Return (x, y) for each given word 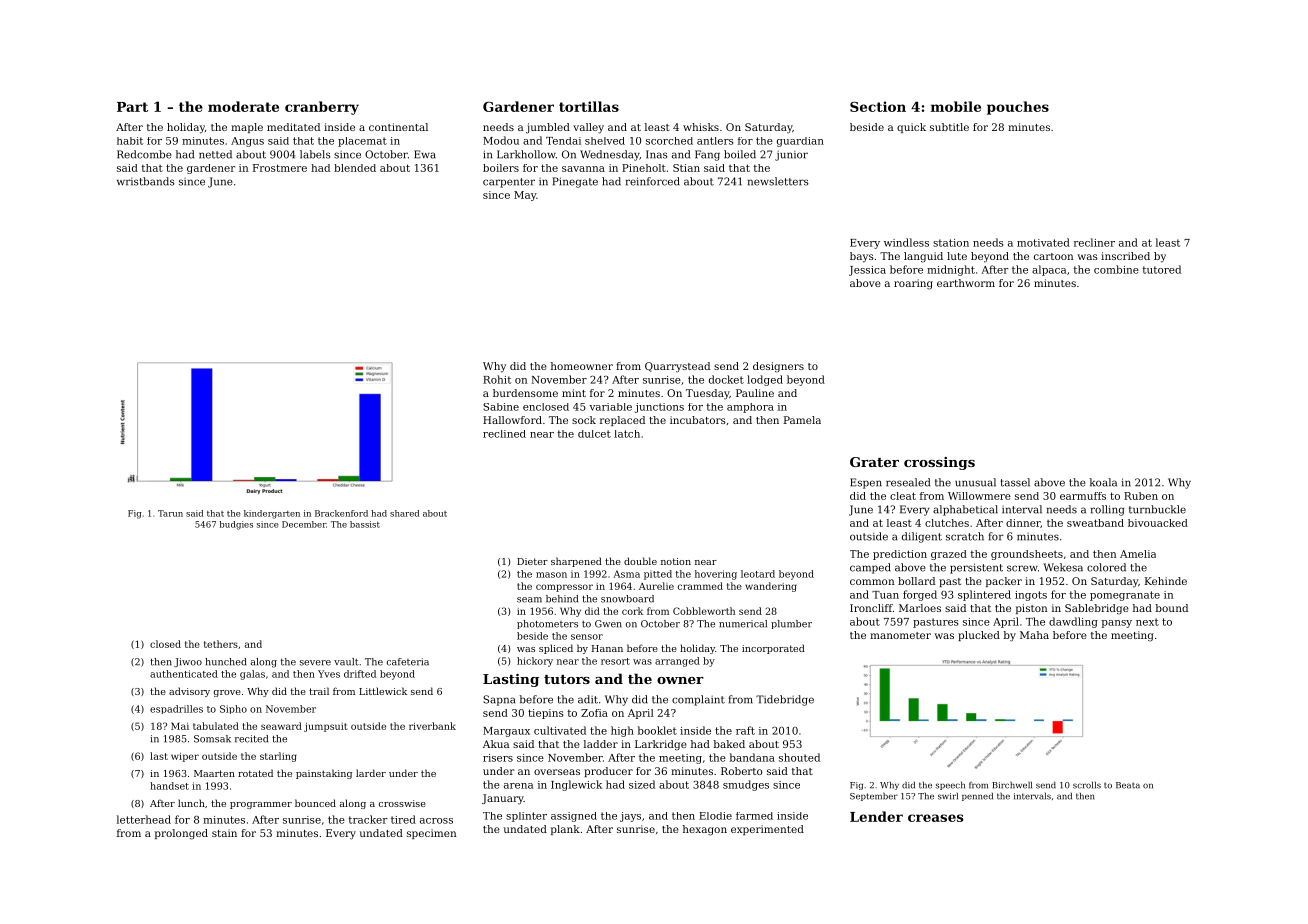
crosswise (402, 803)
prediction (900, 555)
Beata (1128, 785)
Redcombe (144, 154)
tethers (221, 644)
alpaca (1049, 270)
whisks (701, 127)
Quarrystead (677, 367)
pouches (1018, 108)
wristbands (146, 181)
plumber (791, 624)
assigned (574, 817)
